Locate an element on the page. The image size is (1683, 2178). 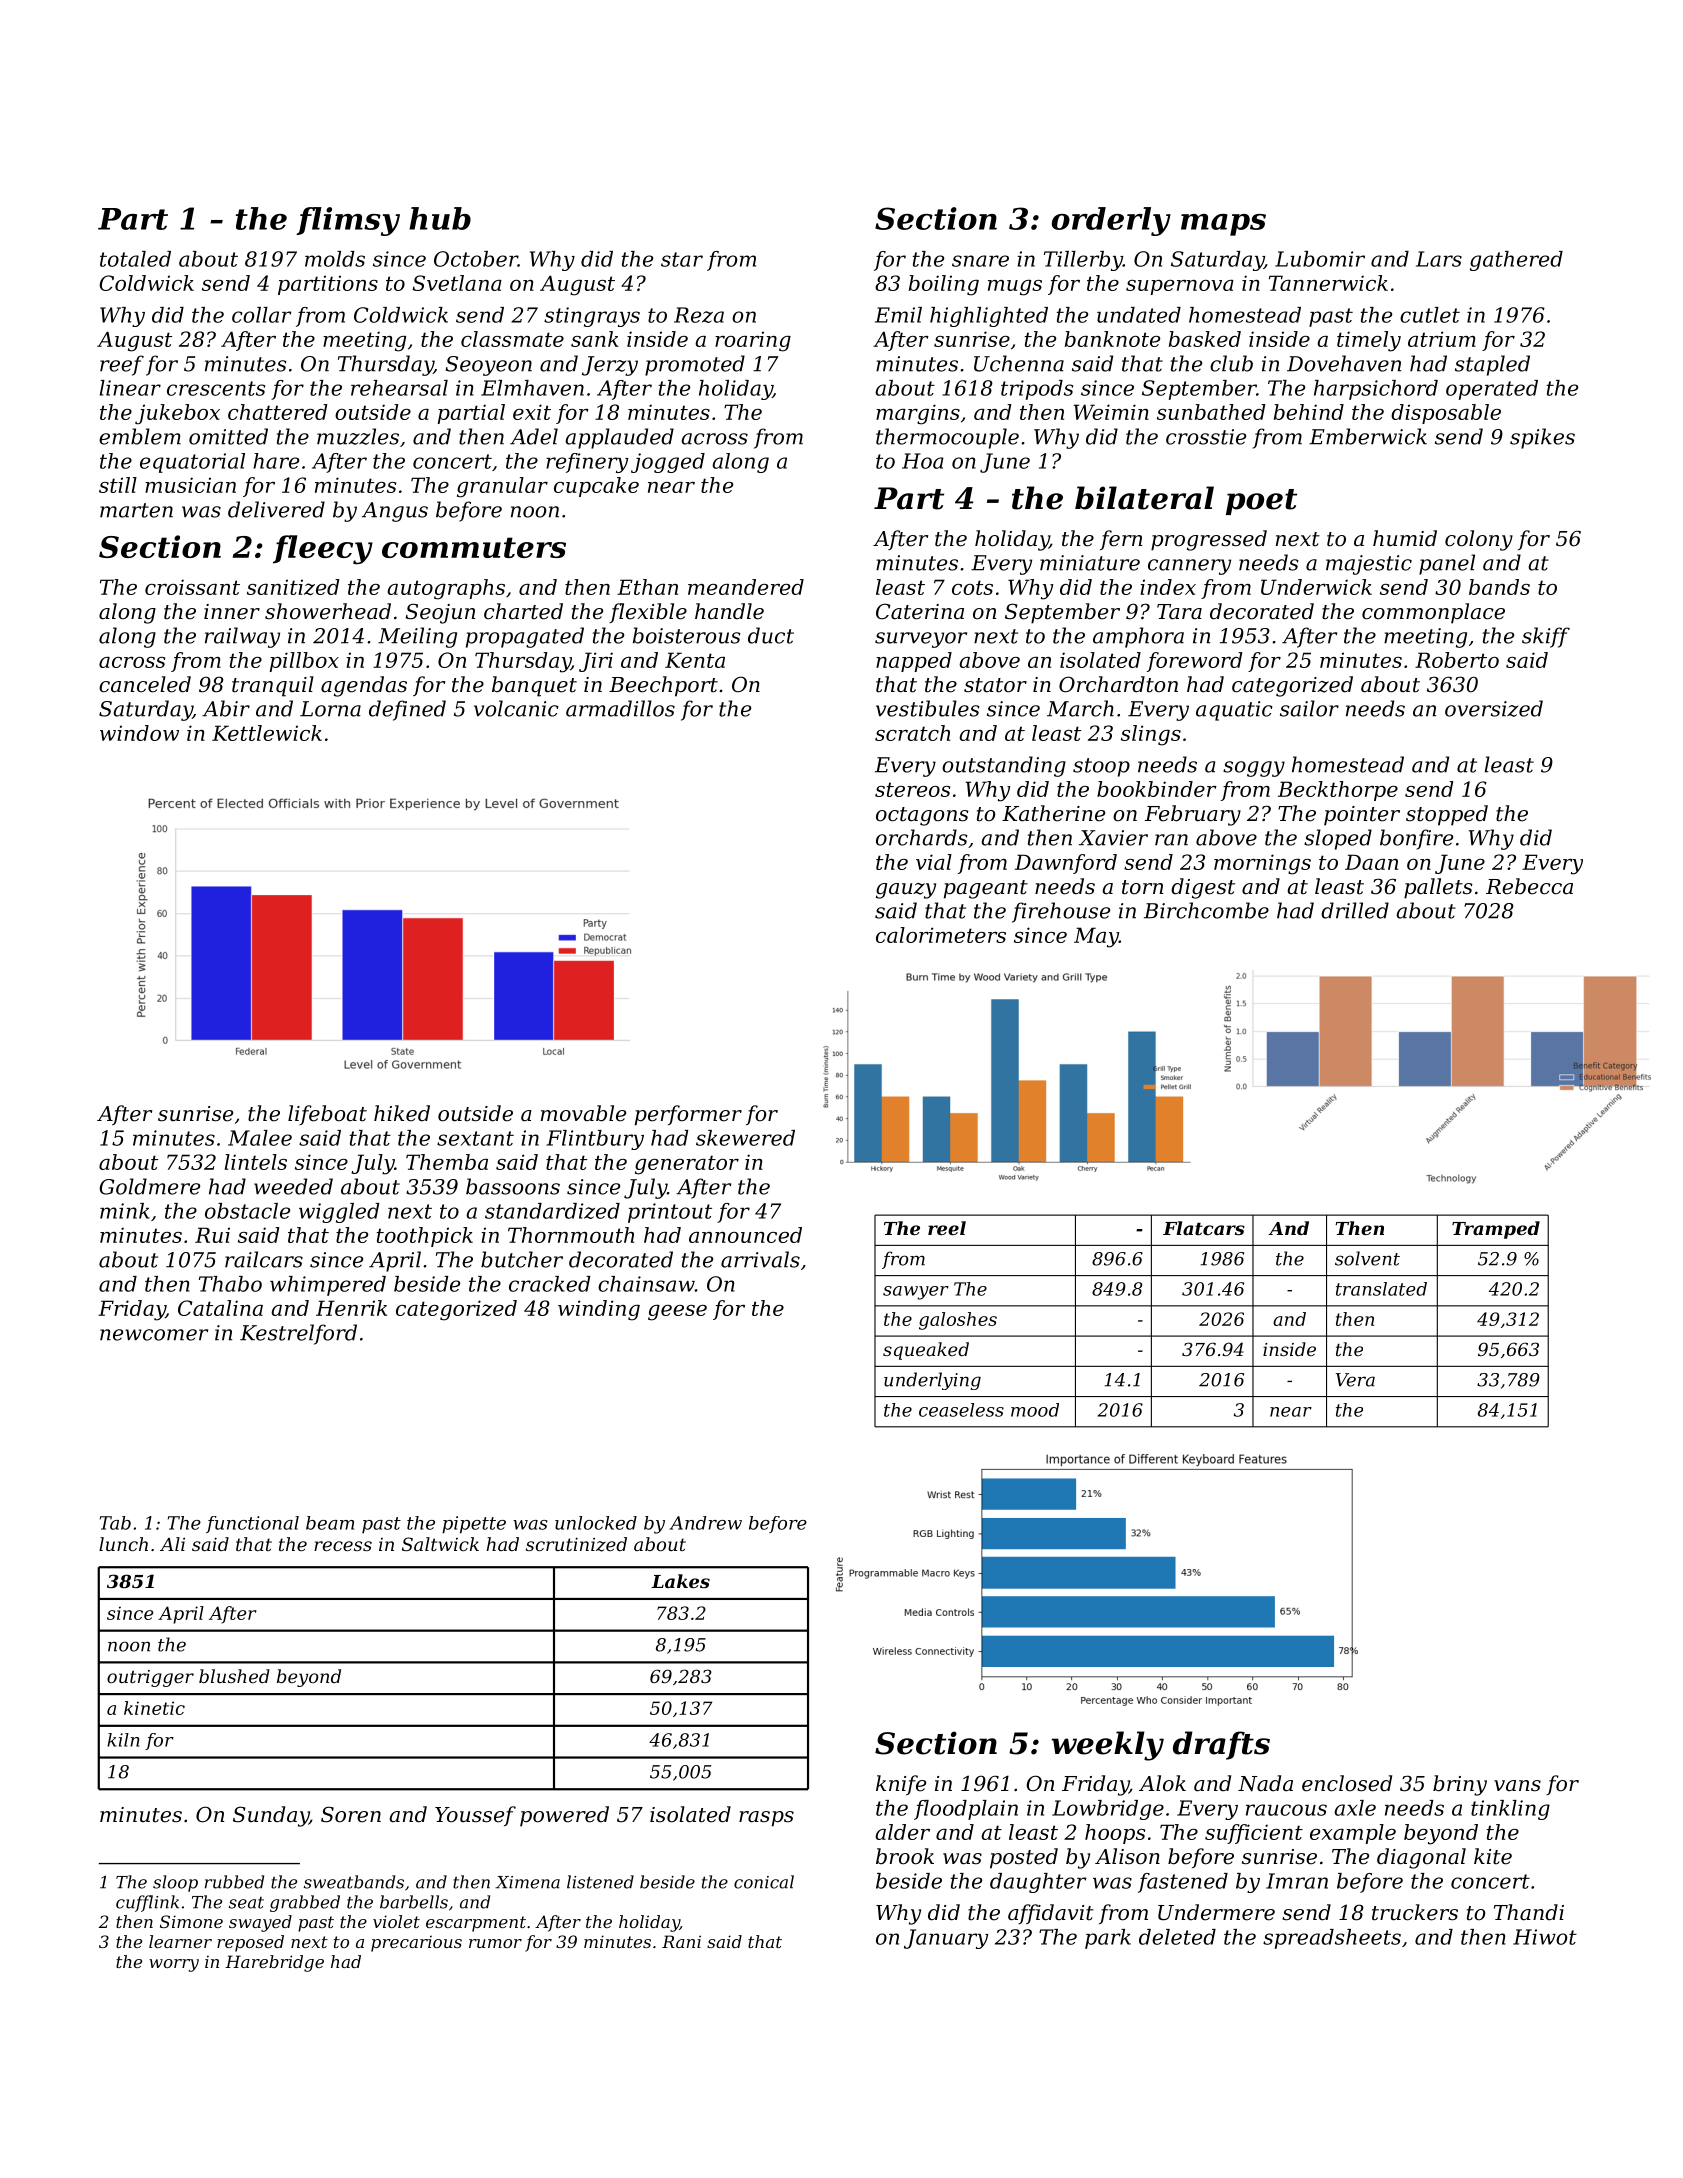
worry is located at coordinates (174, 1965).
